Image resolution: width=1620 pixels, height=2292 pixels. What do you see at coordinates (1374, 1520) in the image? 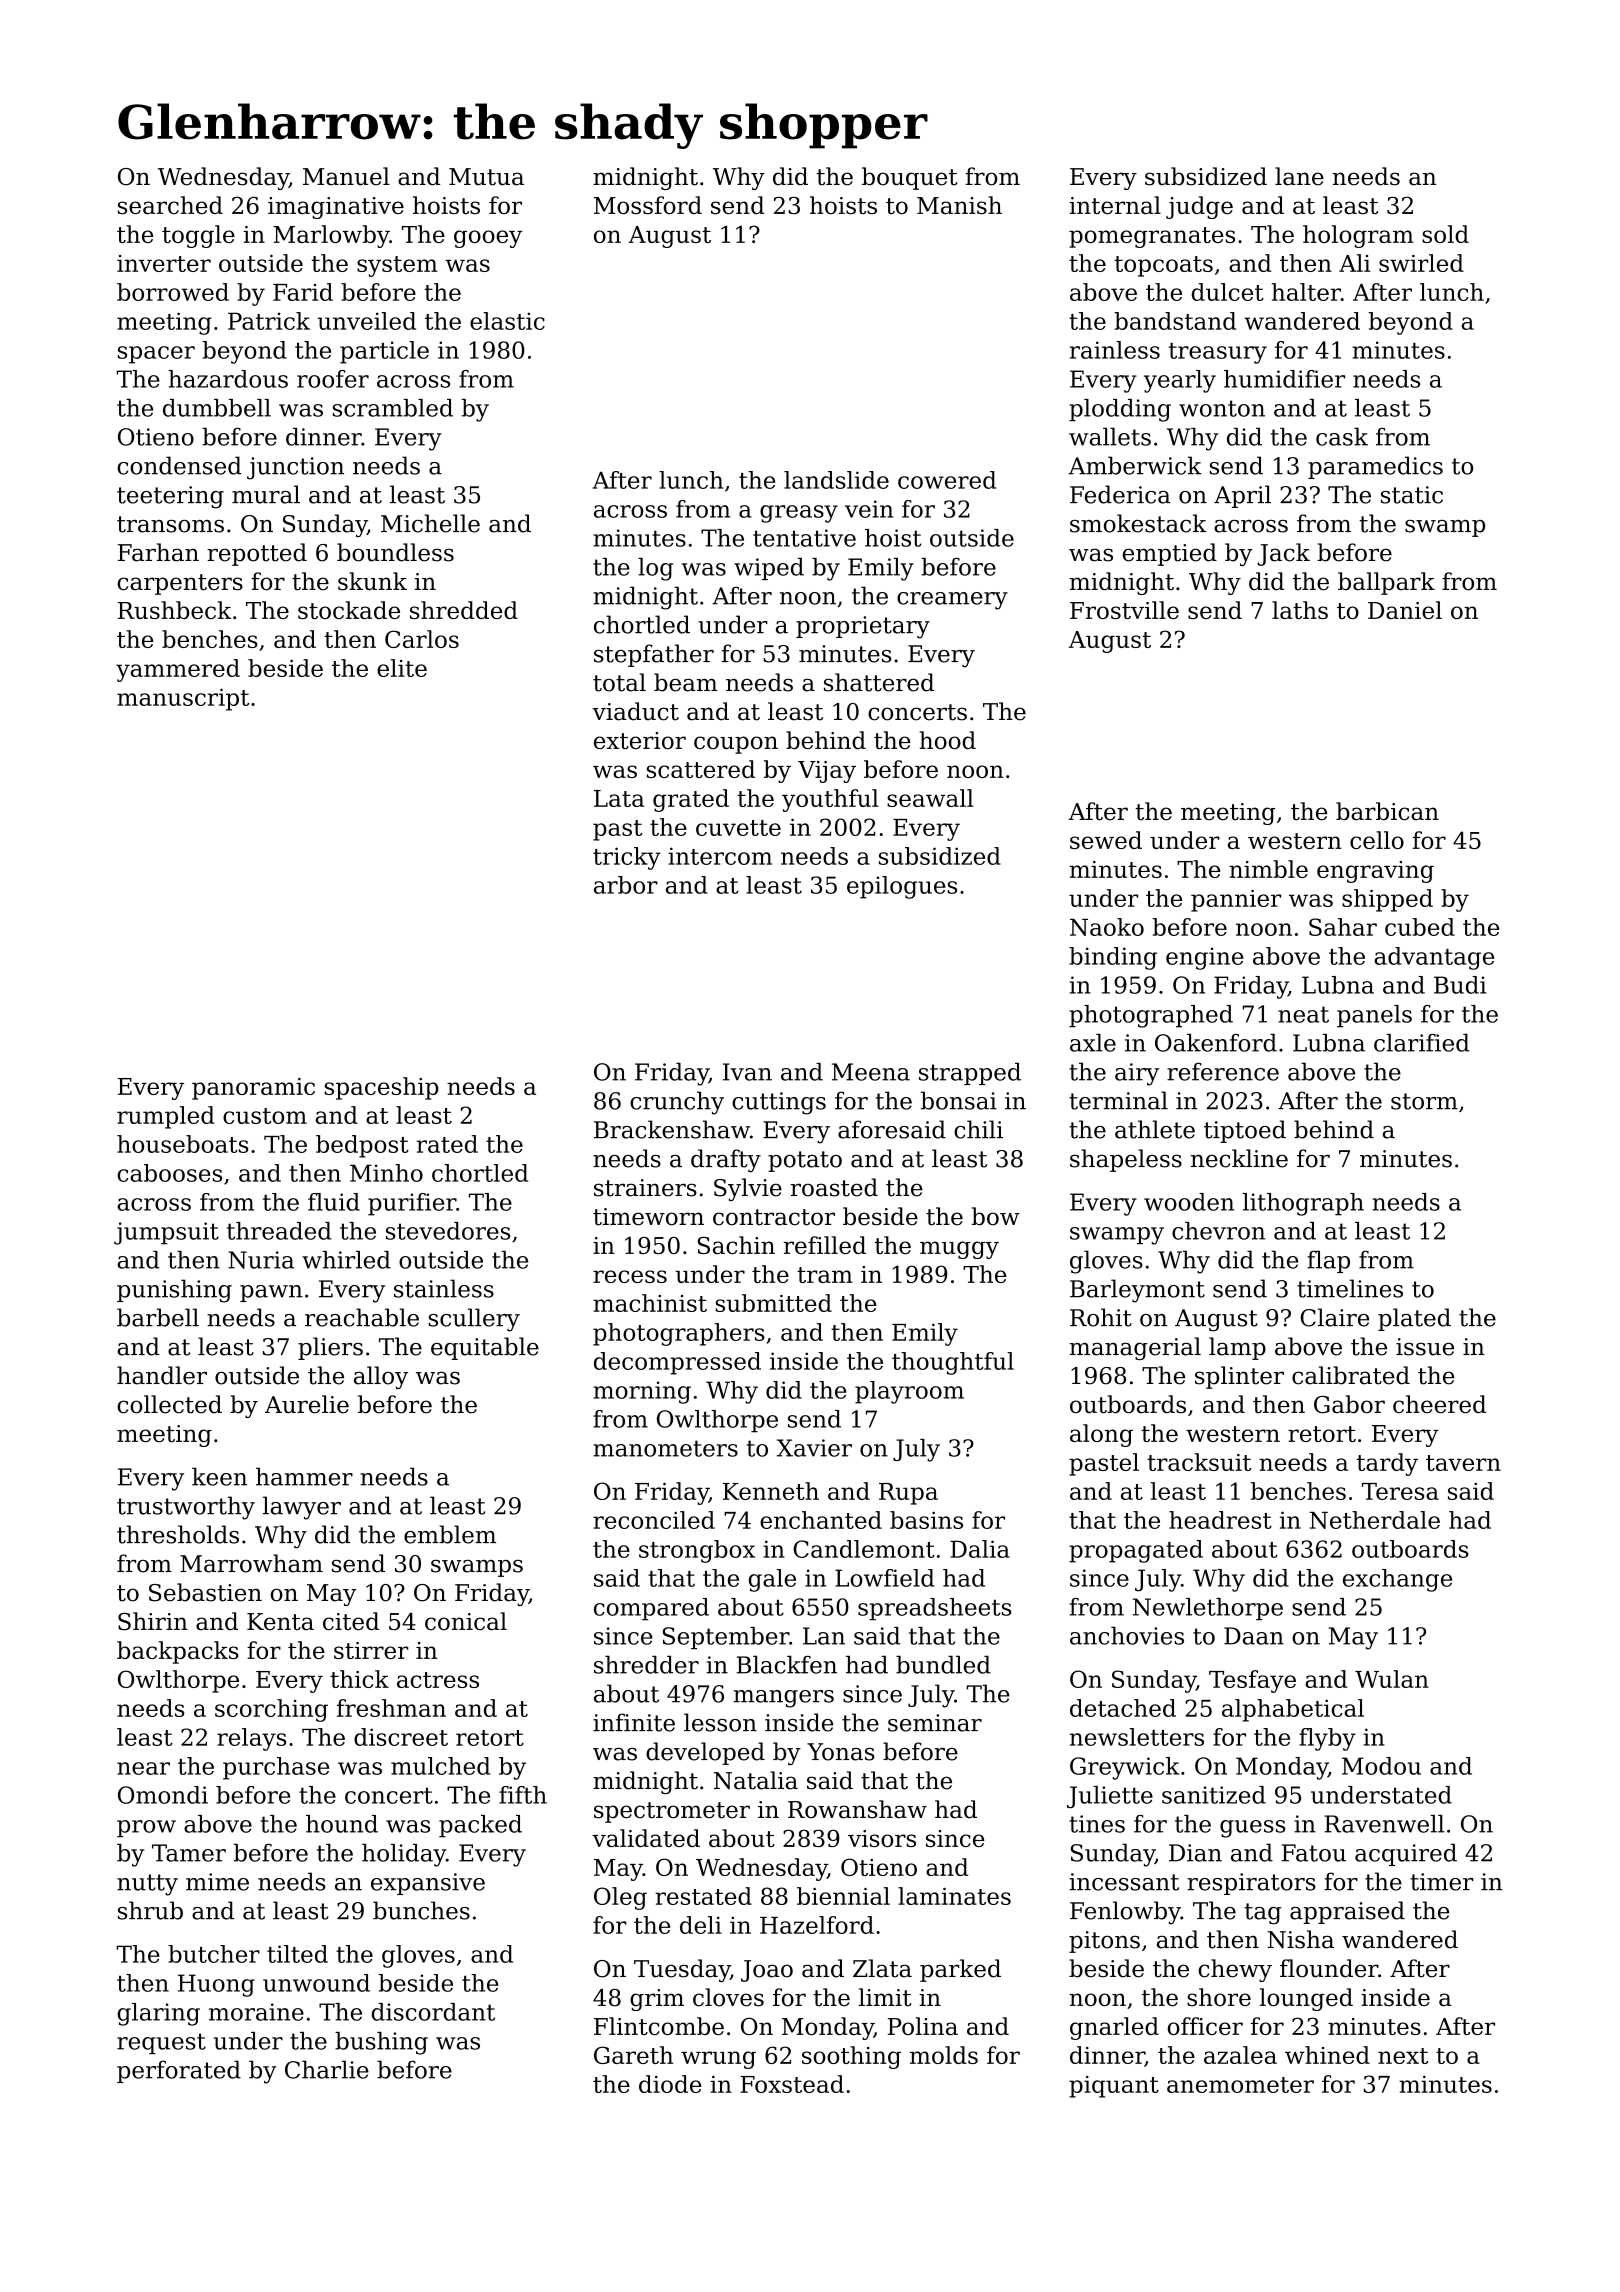
I see `Netherdale` at bounding box center [1374, 1520].
